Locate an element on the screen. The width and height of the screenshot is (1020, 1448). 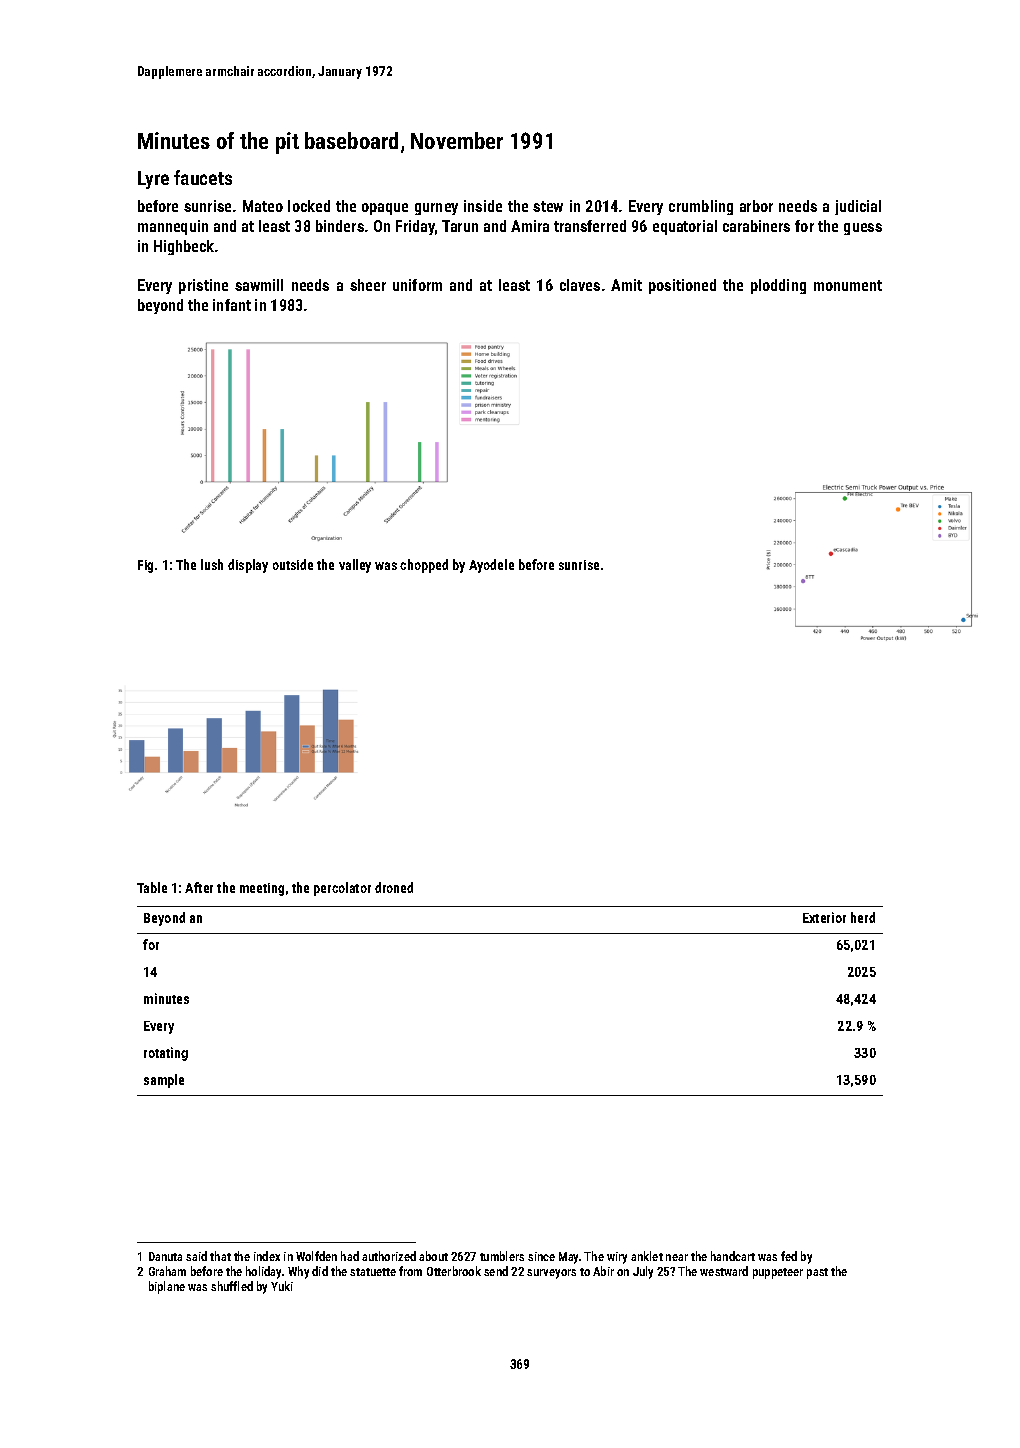
droned is located at coordinates (394, 887).
